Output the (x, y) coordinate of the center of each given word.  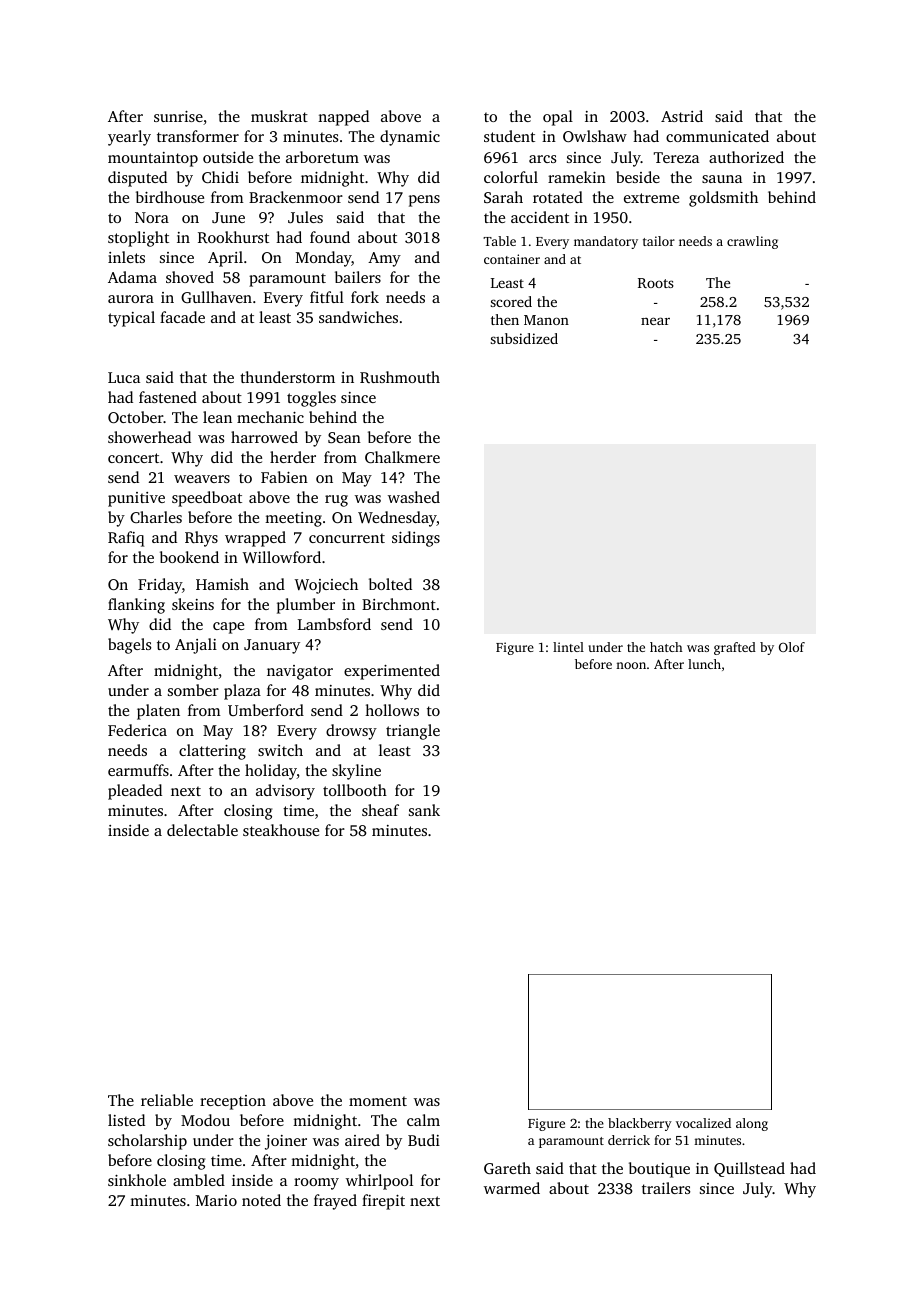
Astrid (682, 116)
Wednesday (397, 519)
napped (343, 118)
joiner (286, 1142)
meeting (293, 519)
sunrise (178, 116)
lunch (704, 664)
